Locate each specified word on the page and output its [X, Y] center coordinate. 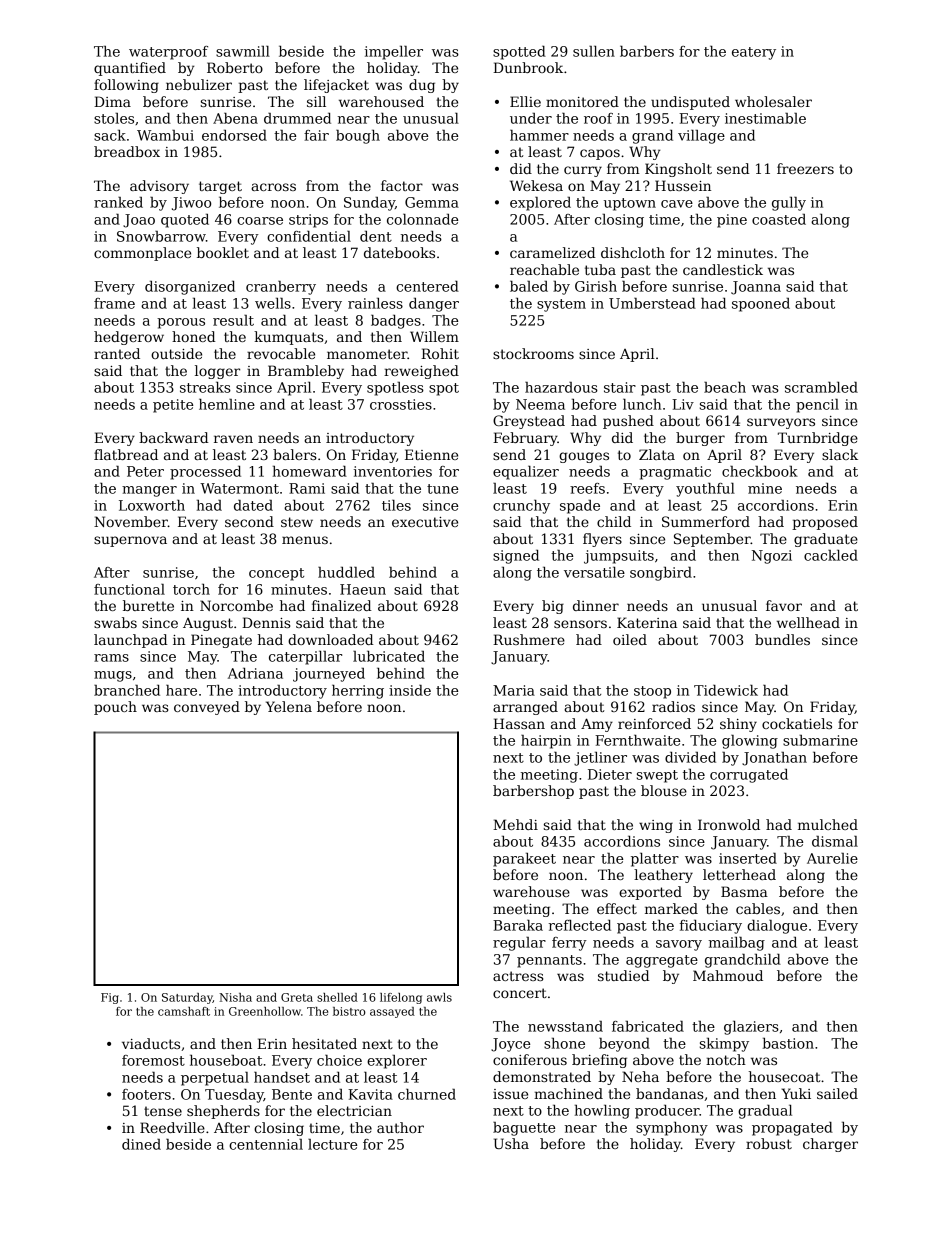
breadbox [127, 151]
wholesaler [773, 101]
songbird [661, 574]
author [400, 1127]
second [249, 521]
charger [830, 1145]
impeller [394, 53]
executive [425, 522]
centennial [266, 1144]
